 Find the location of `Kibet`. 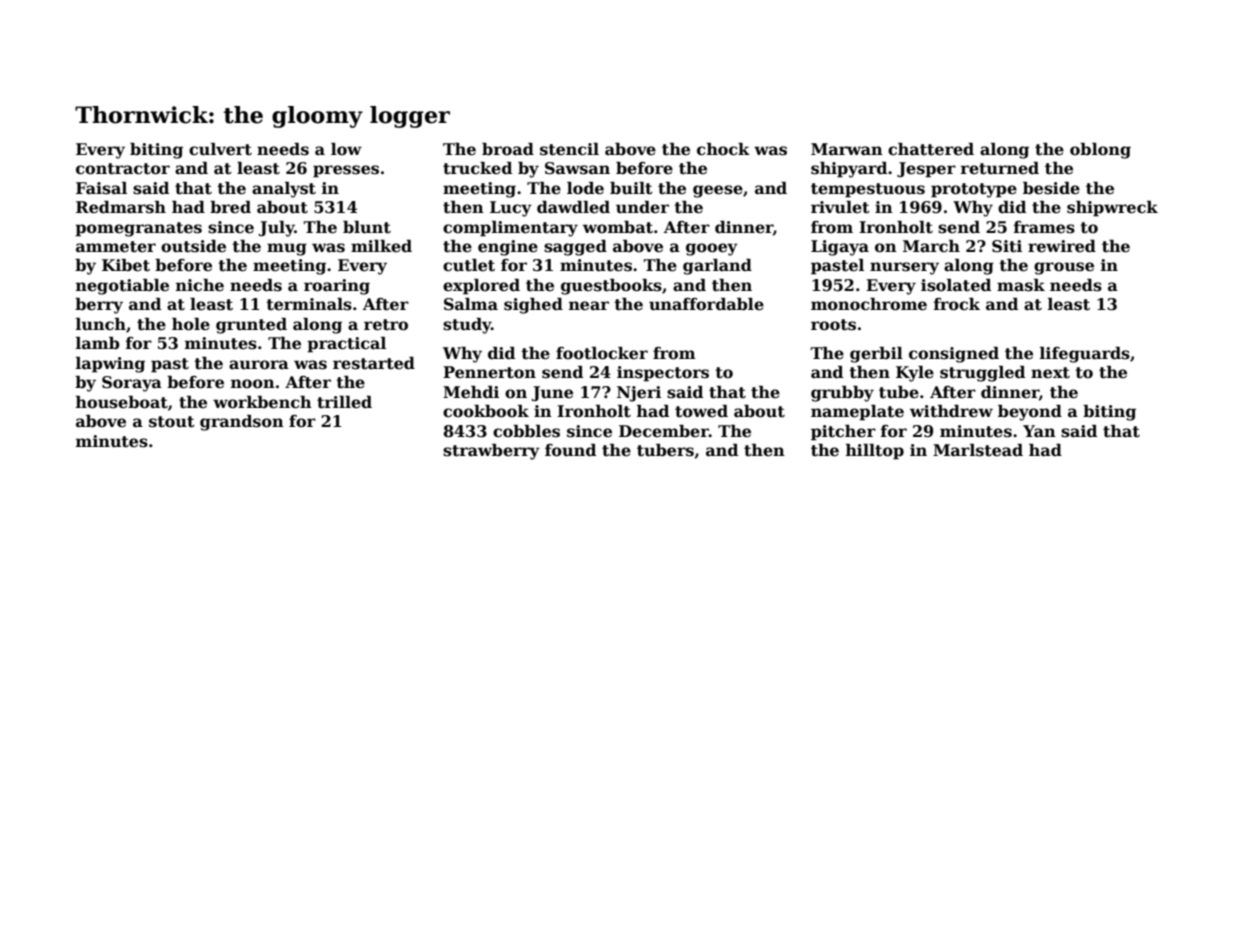

Kibet is located at coordinates (126, 265).
